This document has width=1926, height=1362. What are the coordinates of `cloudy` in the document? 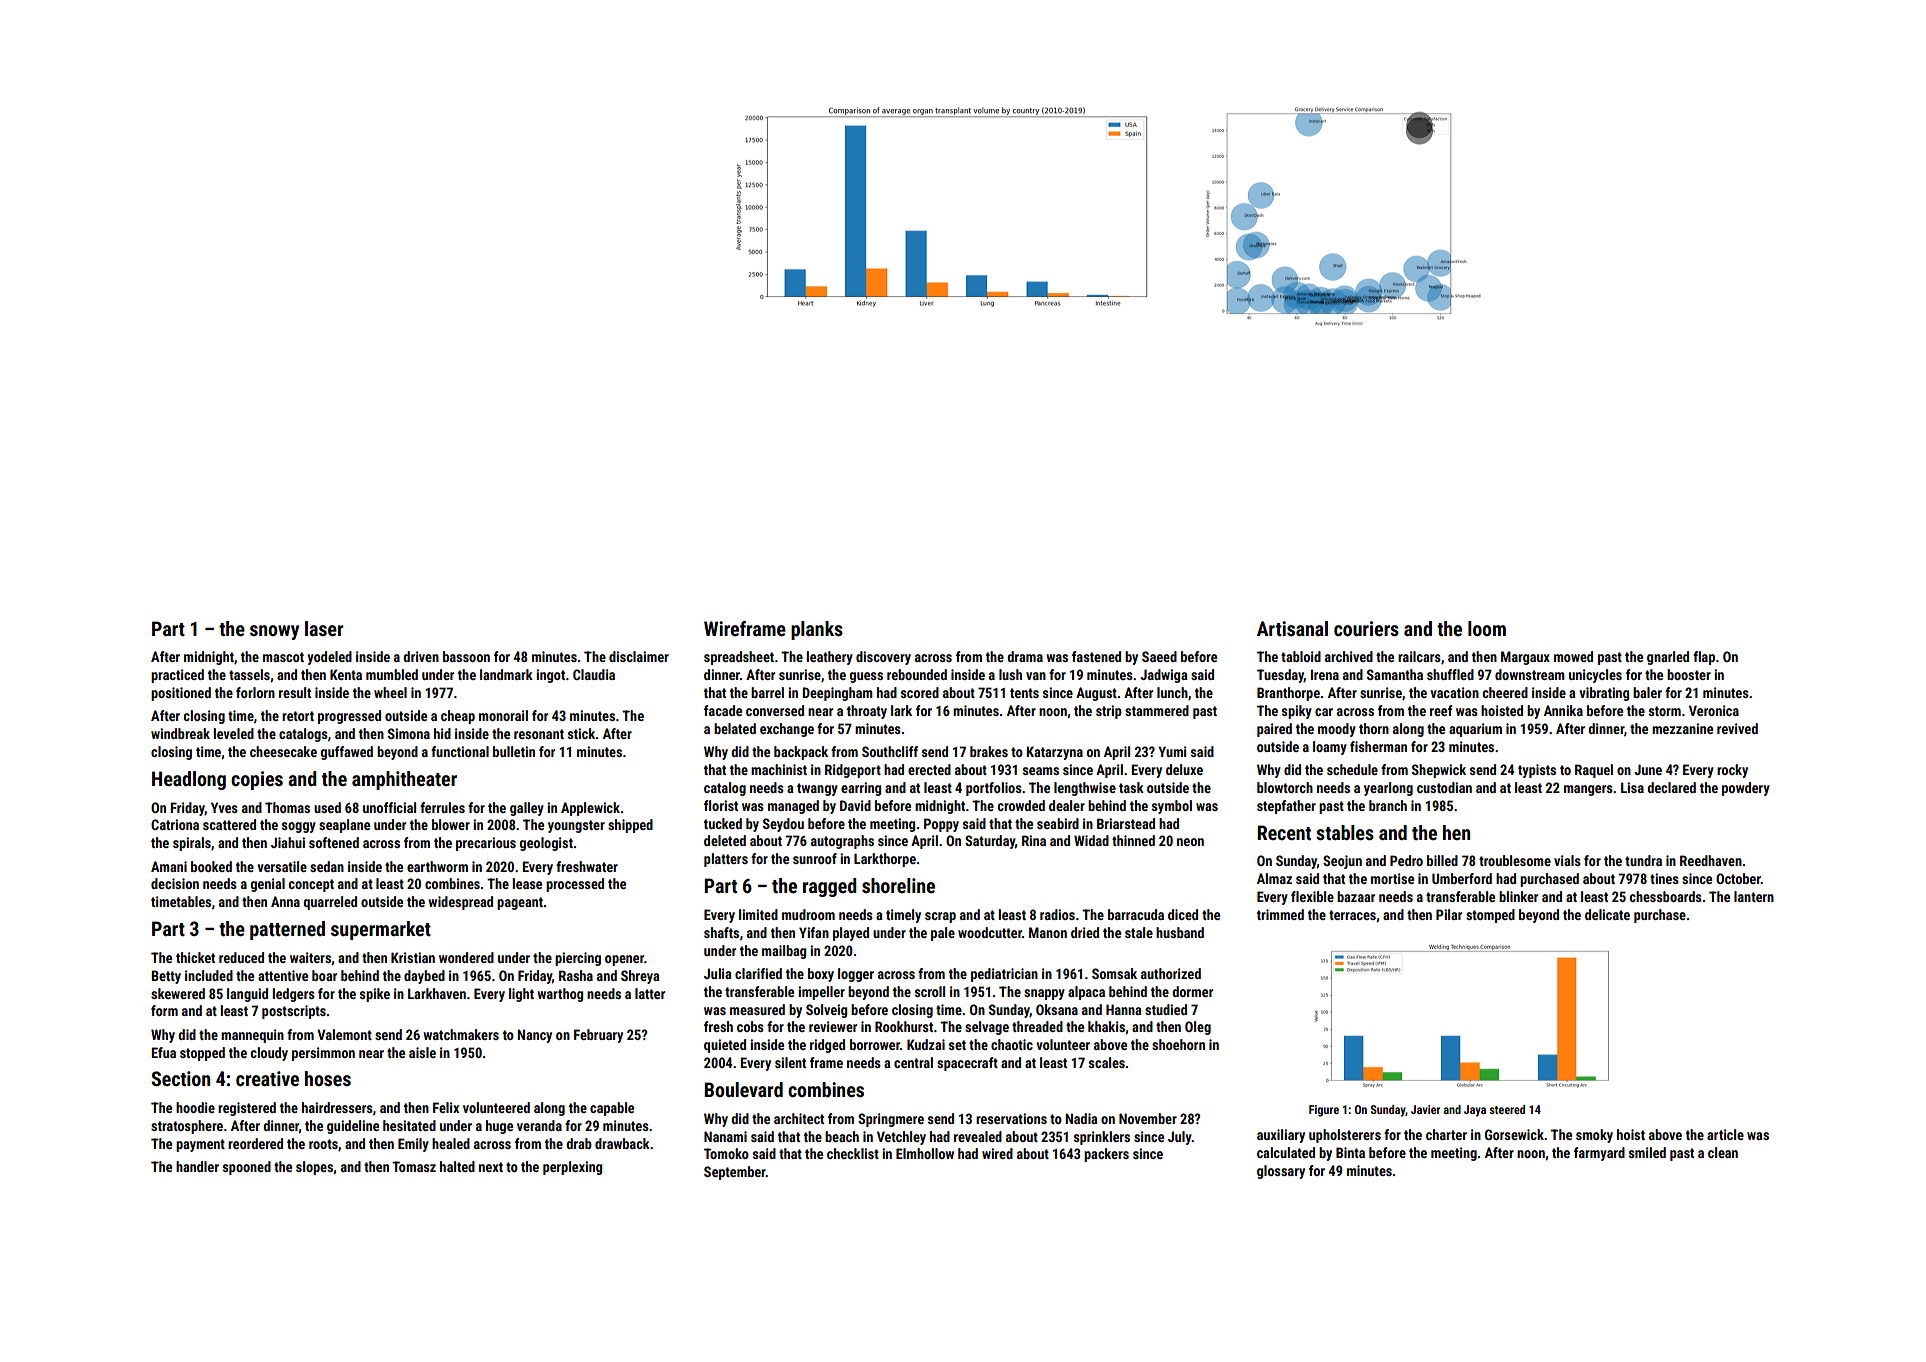 It's located at (269, 1054).
